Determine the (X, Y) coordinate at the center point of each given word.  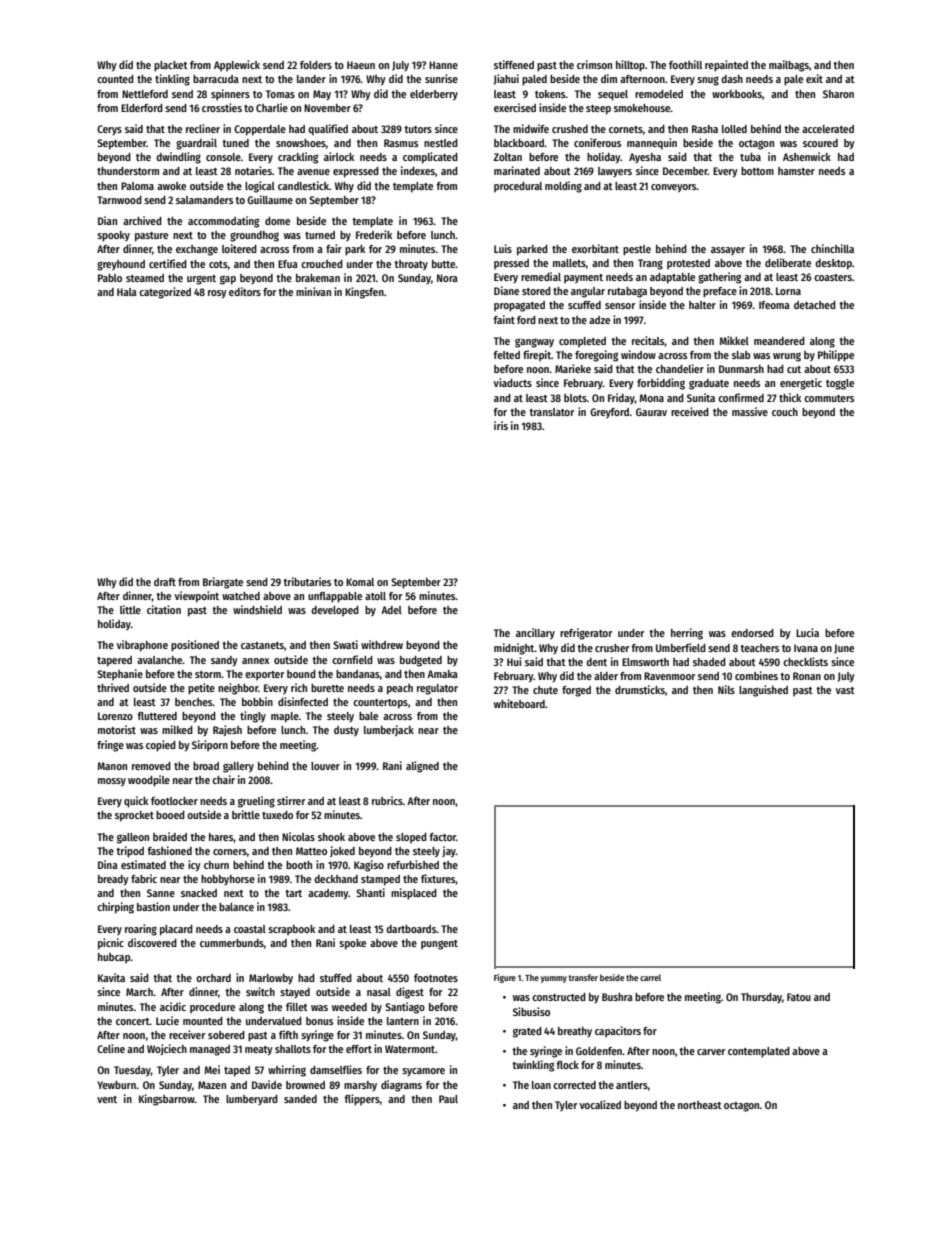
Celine (111, 1048)
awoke (171, 186)
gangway (534, 343)
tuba (750, 157)
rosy (217, 294)
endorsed (752, 633)
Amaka (442, 674)
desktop (833, 264)
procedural (518, 187)
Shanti (370, 892)
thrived (113, 687)
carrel (650, 977)
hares (221, 837)
